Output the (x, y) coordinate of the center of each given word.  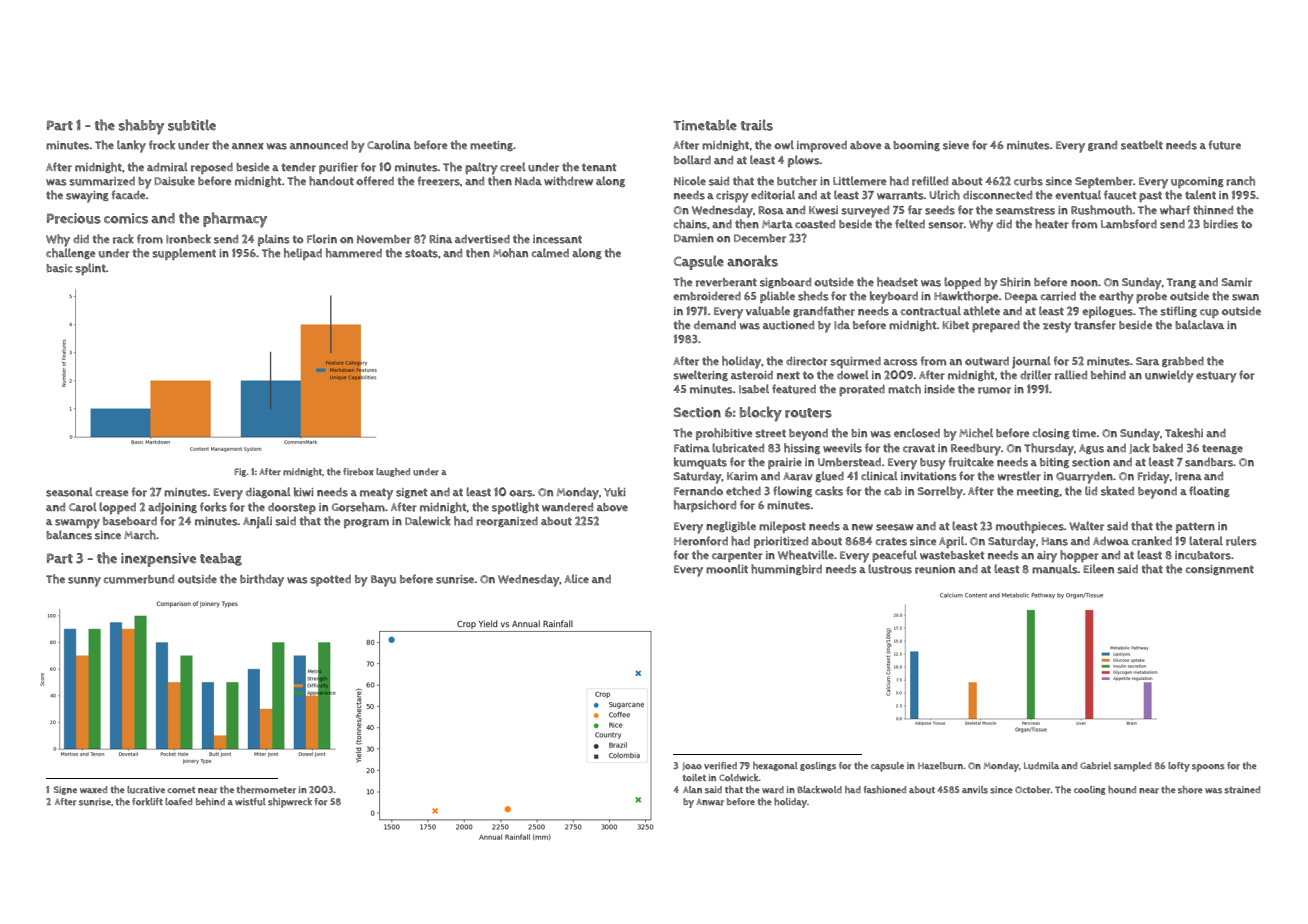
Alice (576, 578)
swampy (77, 524)
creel (513, 167)
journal (1031, 362)
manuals (1055, 569)
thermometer (266, 790)
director (807, 361)
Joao (692, 766)
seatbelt (1142, 145)
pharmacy (235, 220)
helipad (303, 254)
